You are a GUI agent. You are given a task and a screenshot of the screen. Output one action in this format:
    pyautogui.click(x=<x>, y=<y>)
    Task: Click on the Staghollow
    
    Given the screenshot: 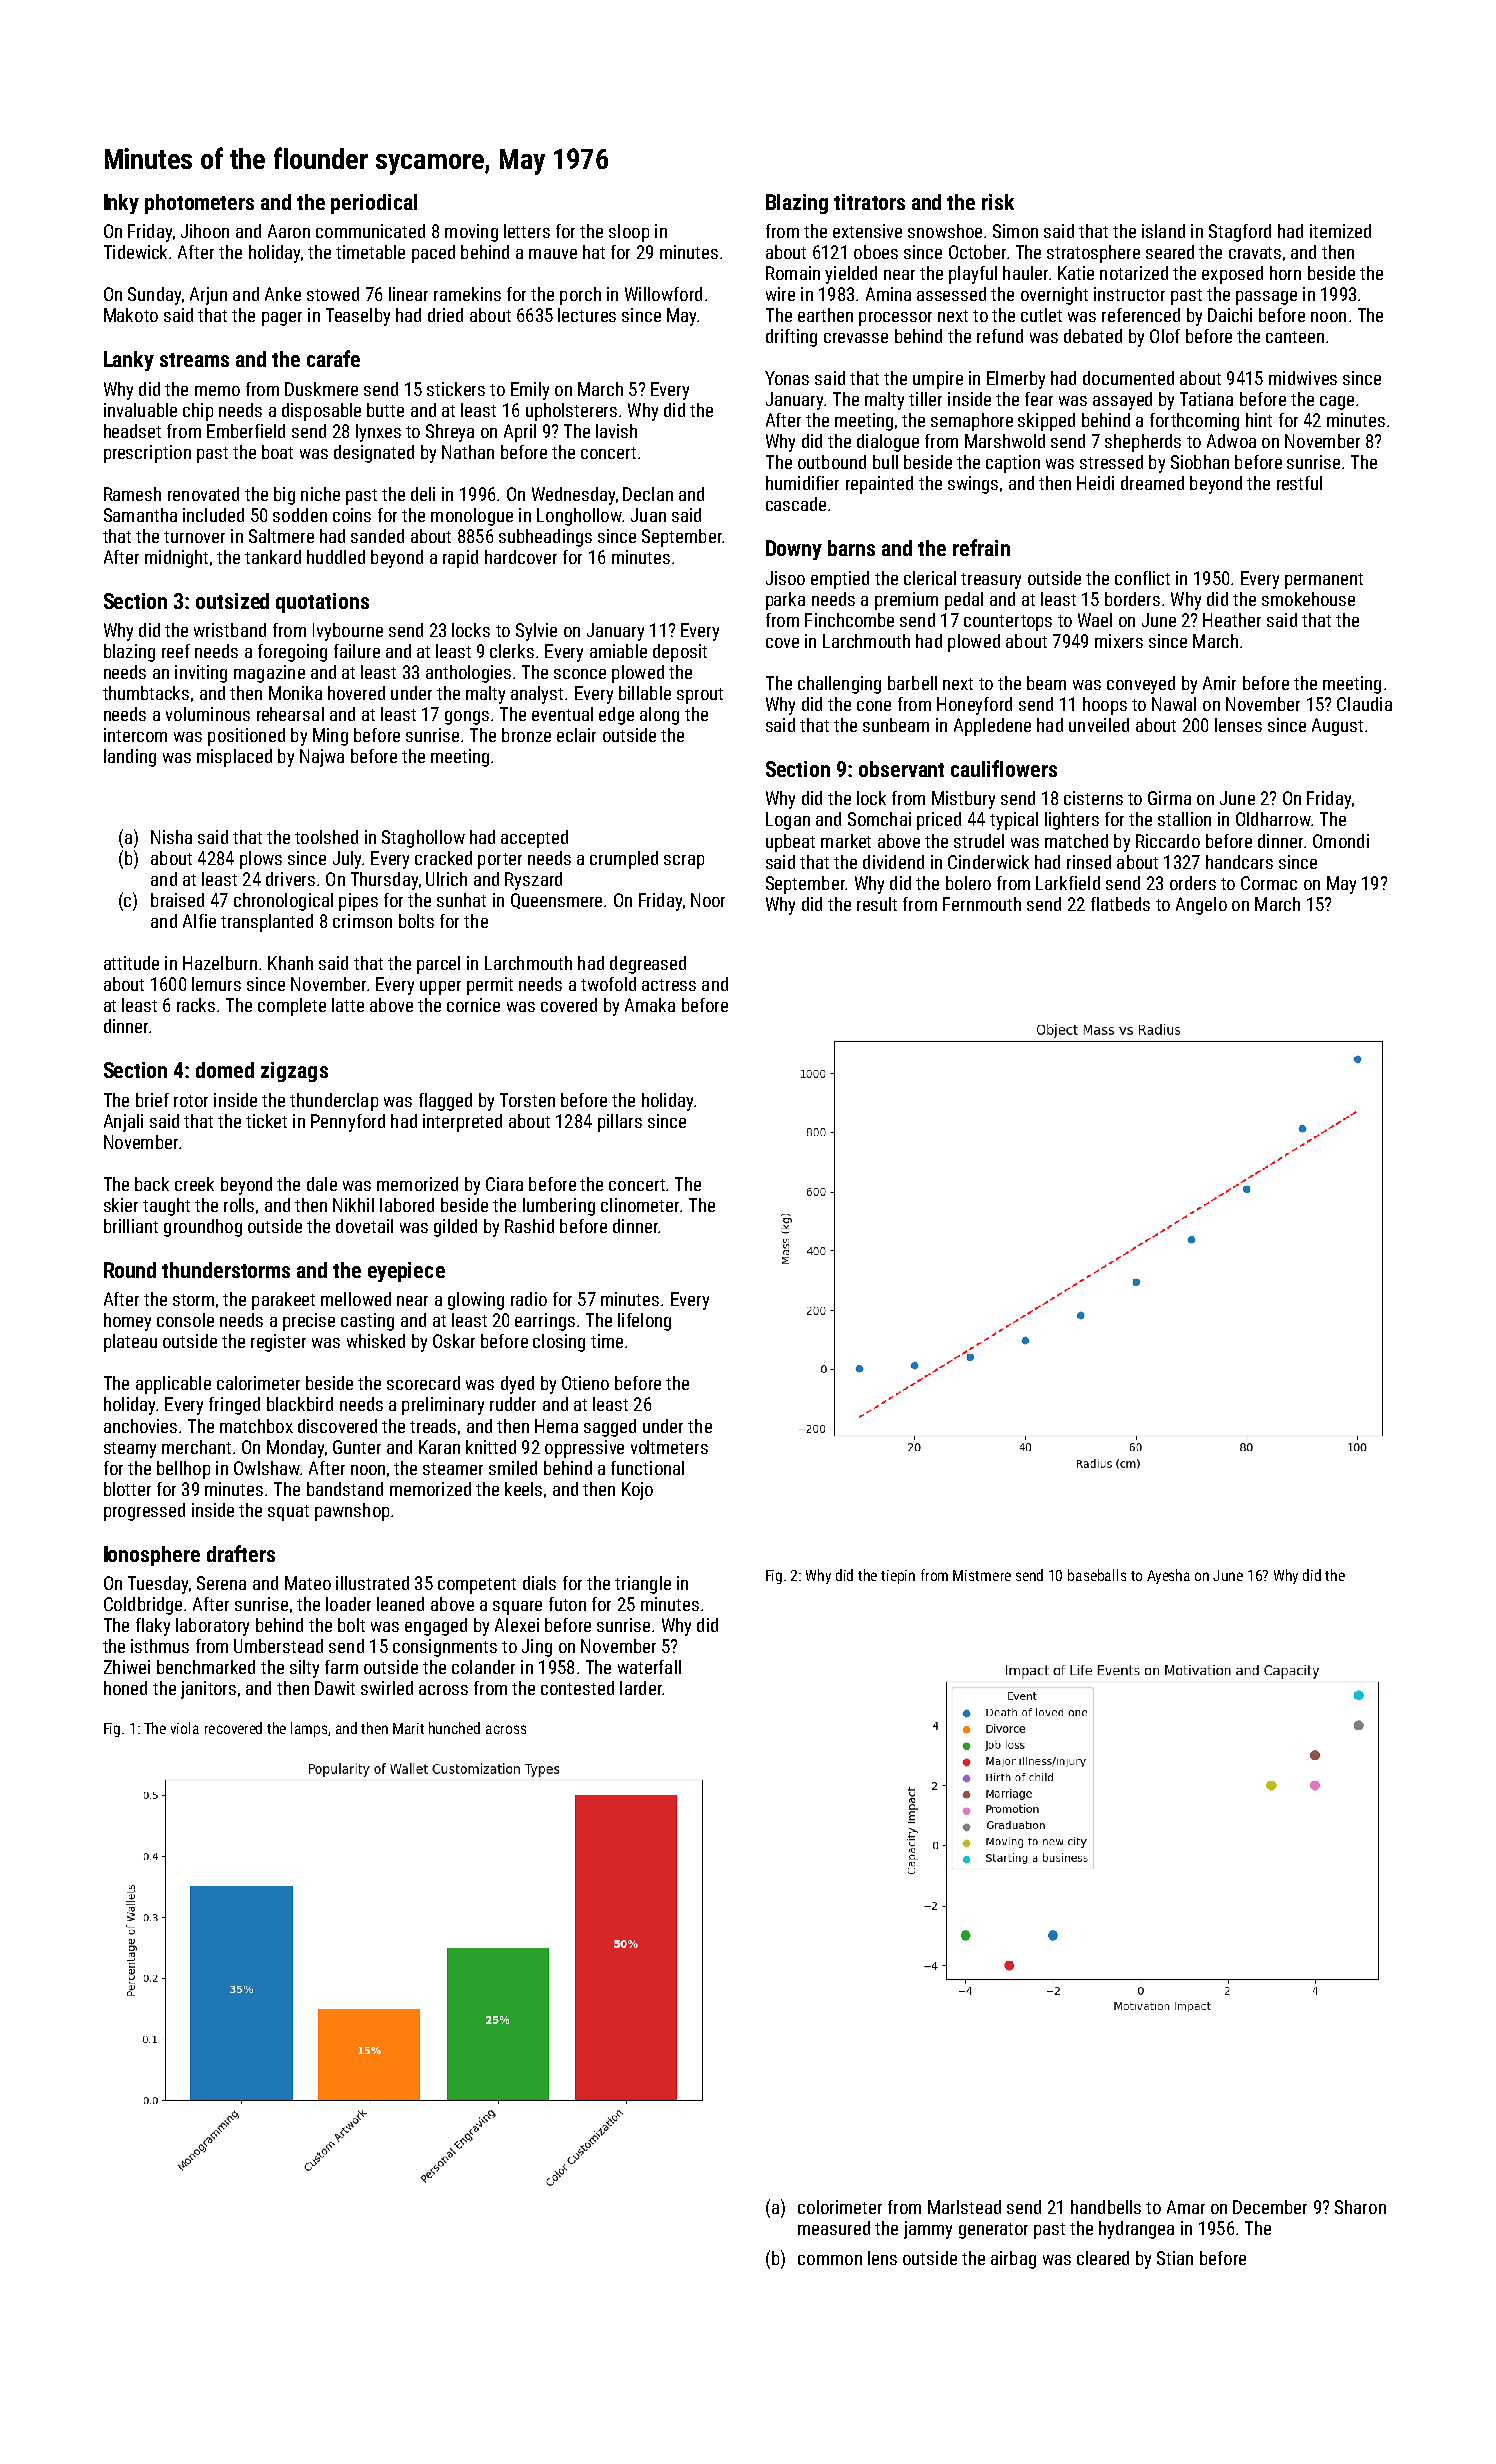 What is the action you would take?
    pyautogui.click(x=423, y=839)
